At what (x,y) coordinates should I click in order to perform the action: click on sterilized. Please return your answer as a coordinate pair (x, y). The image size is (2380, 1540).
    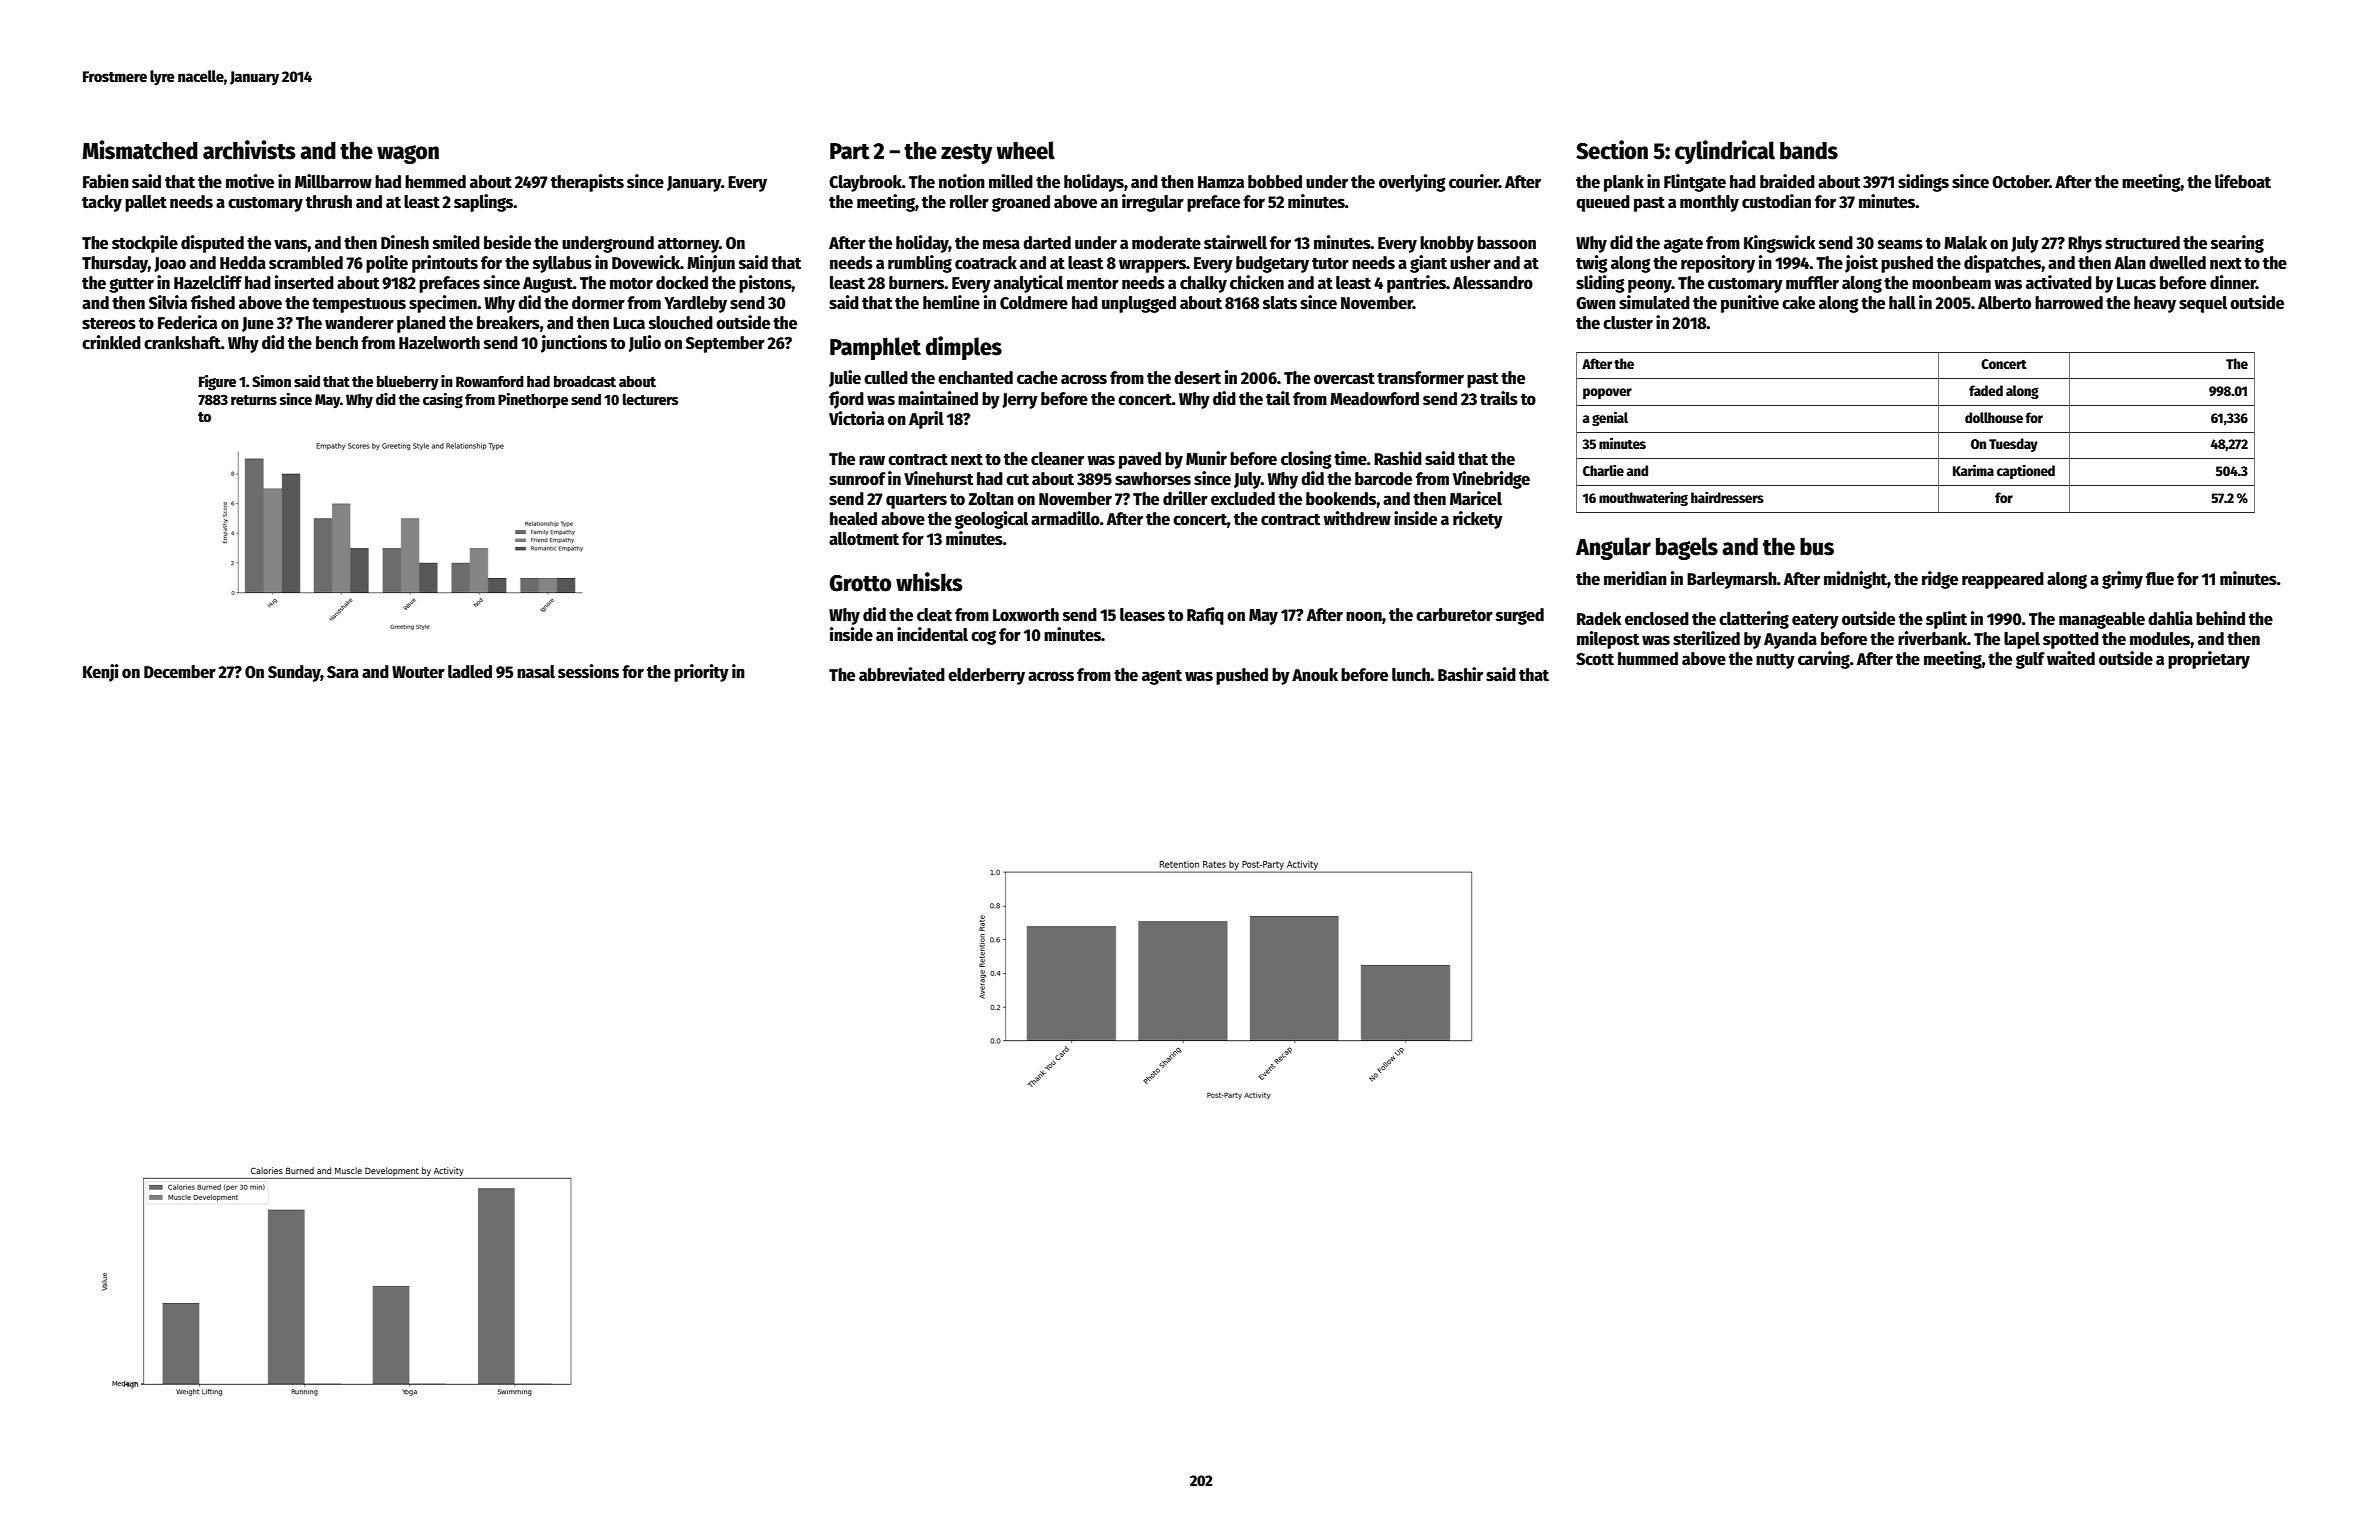
    Looking at the image, I should click on (1706, 638).
